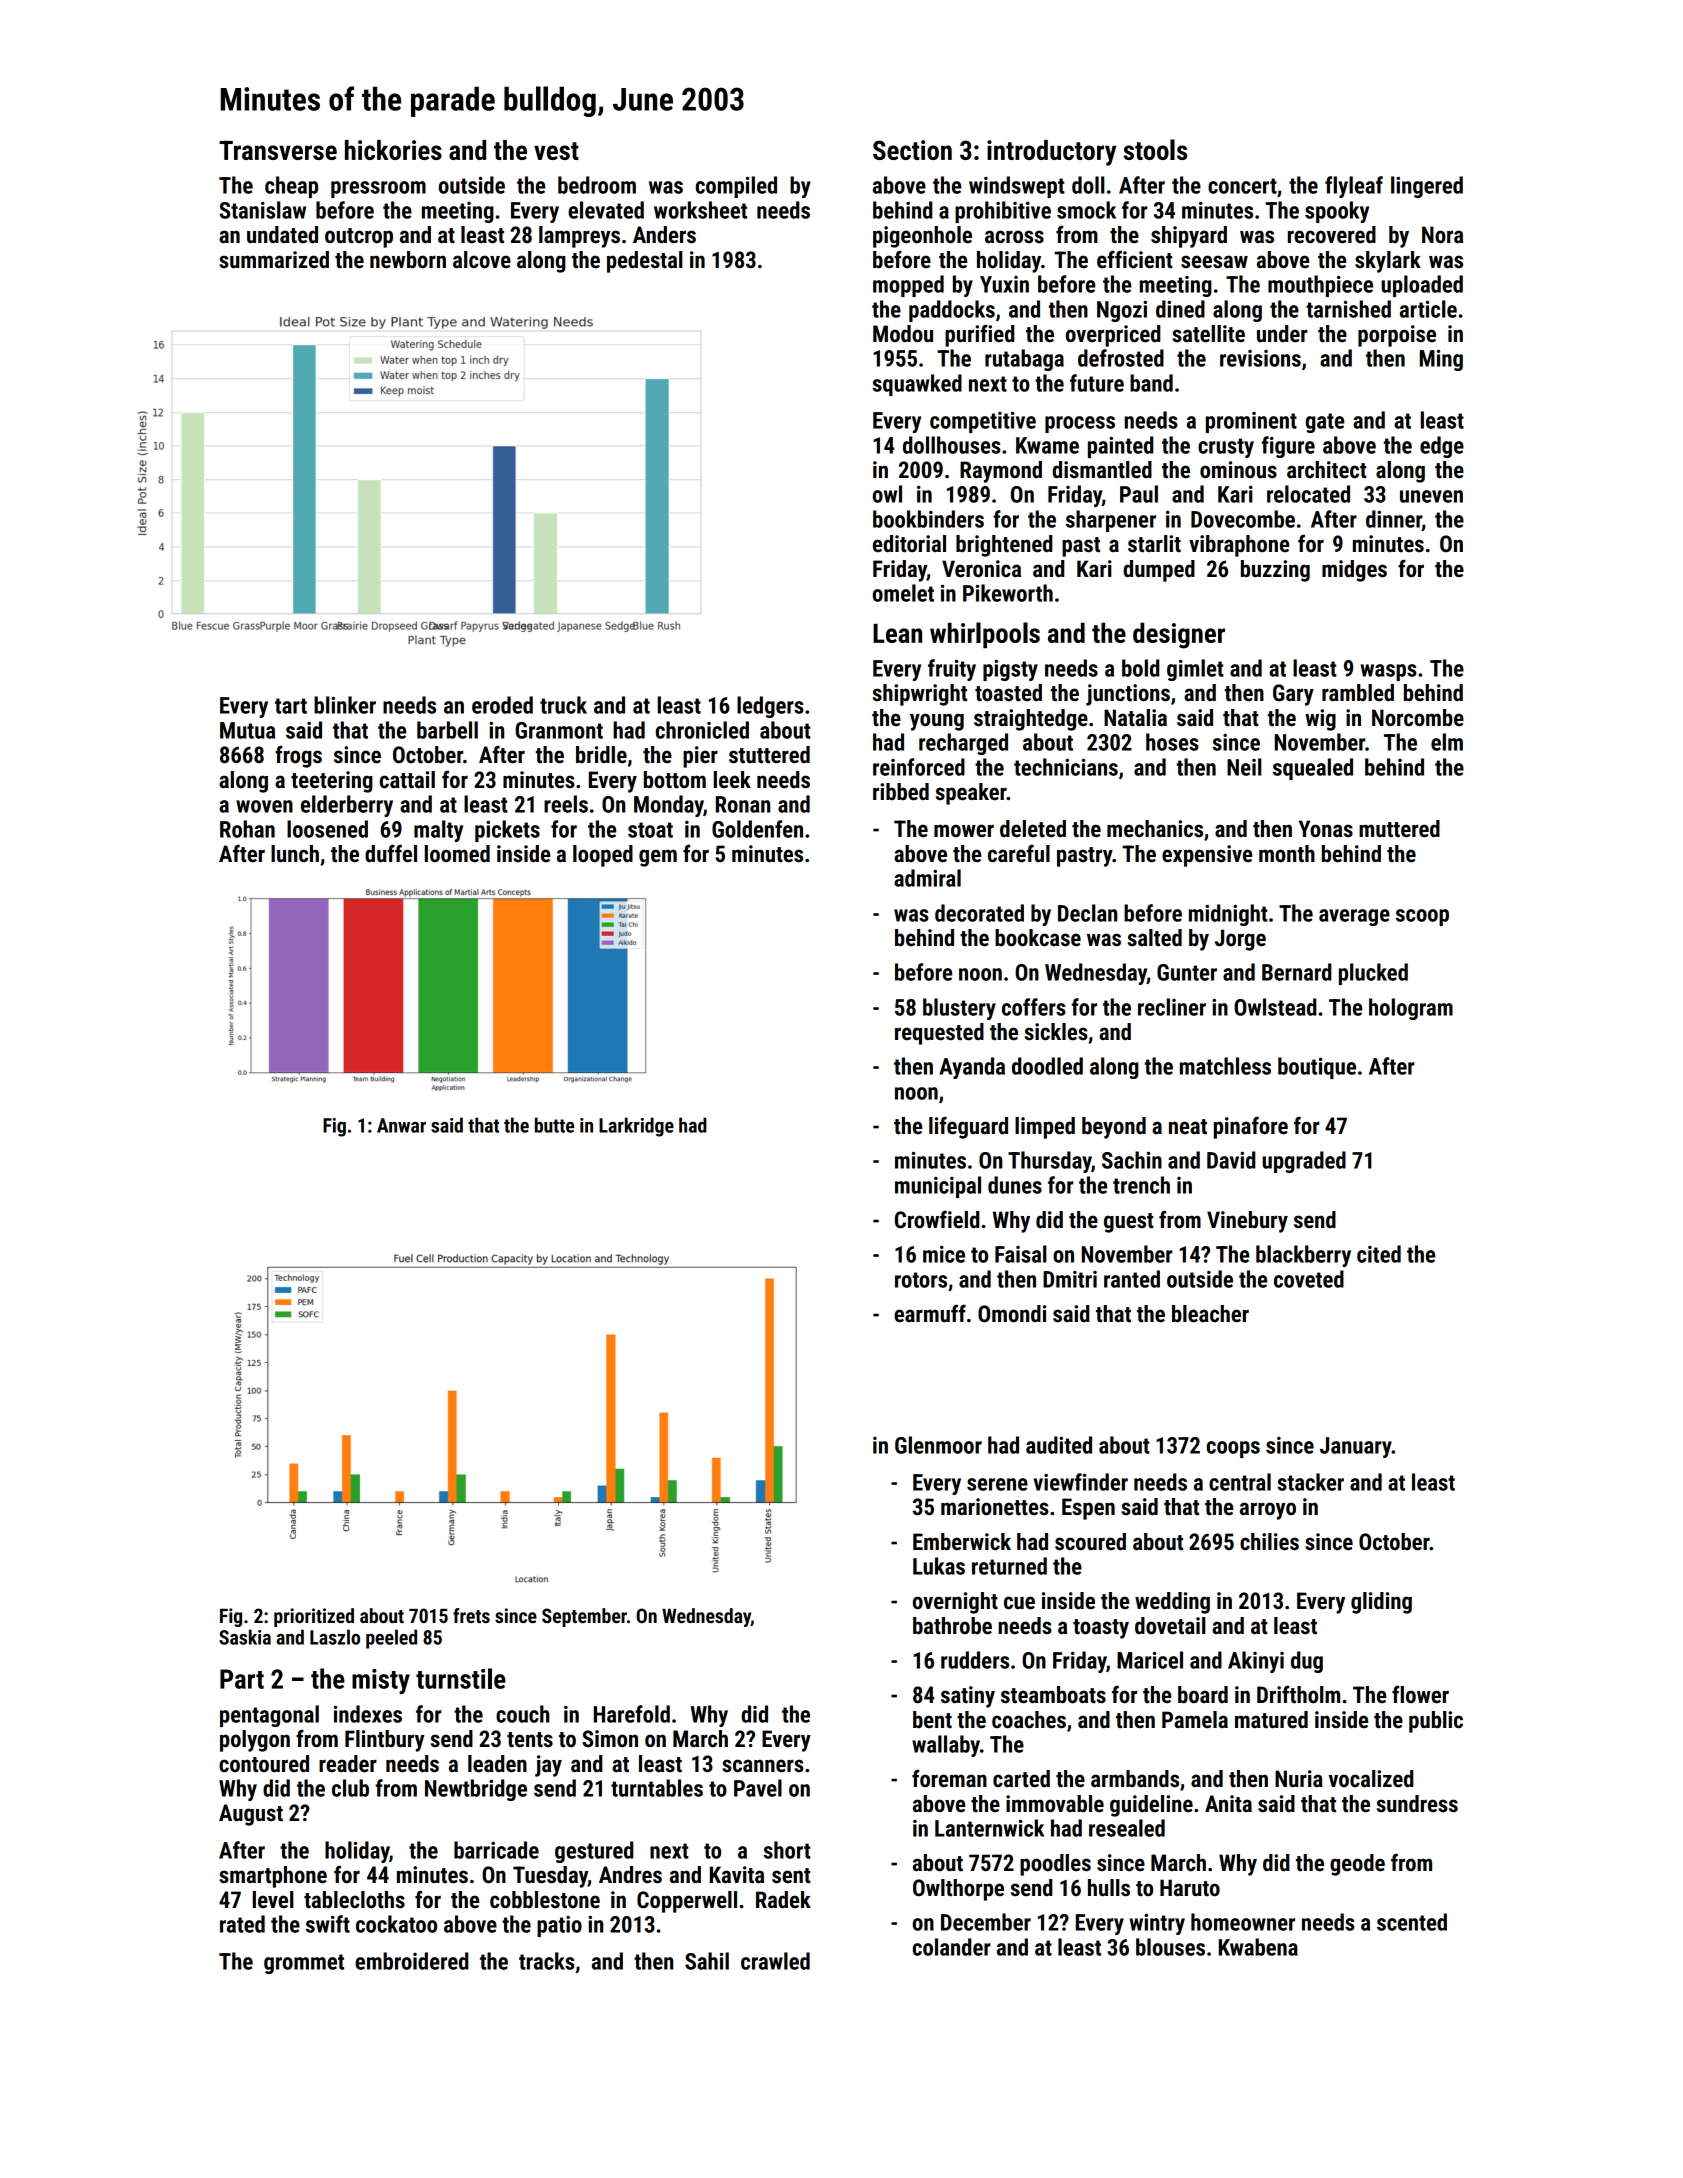 Image resolution: width=1683 pixels, height=2178 pixels. What do you see at coordinates (457, 854) in the image?
I see `loomed` at bounding box center [457, 854].
